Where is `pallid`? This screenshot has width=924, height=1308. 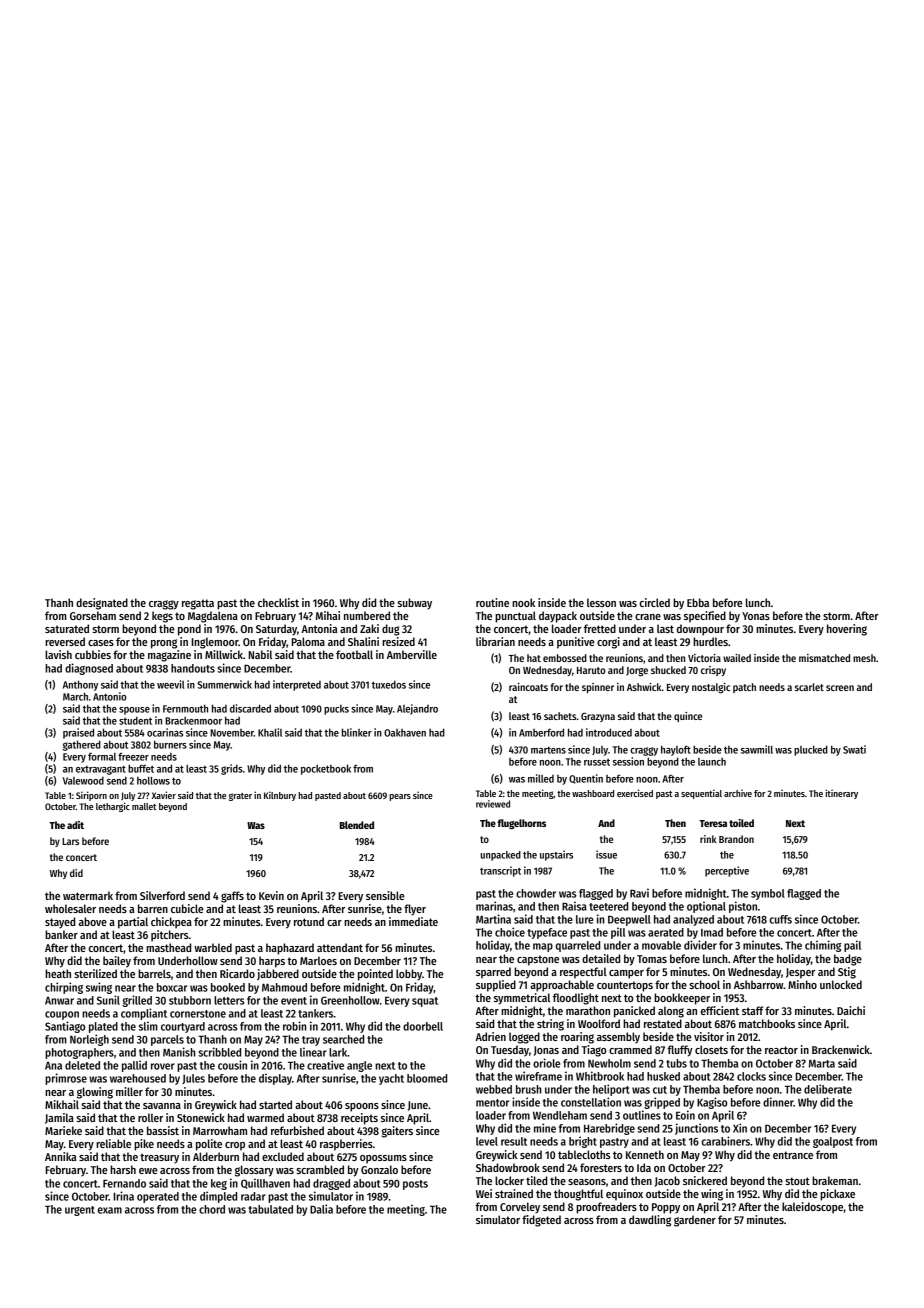
pallid is located at coordinates (134, 1066).
